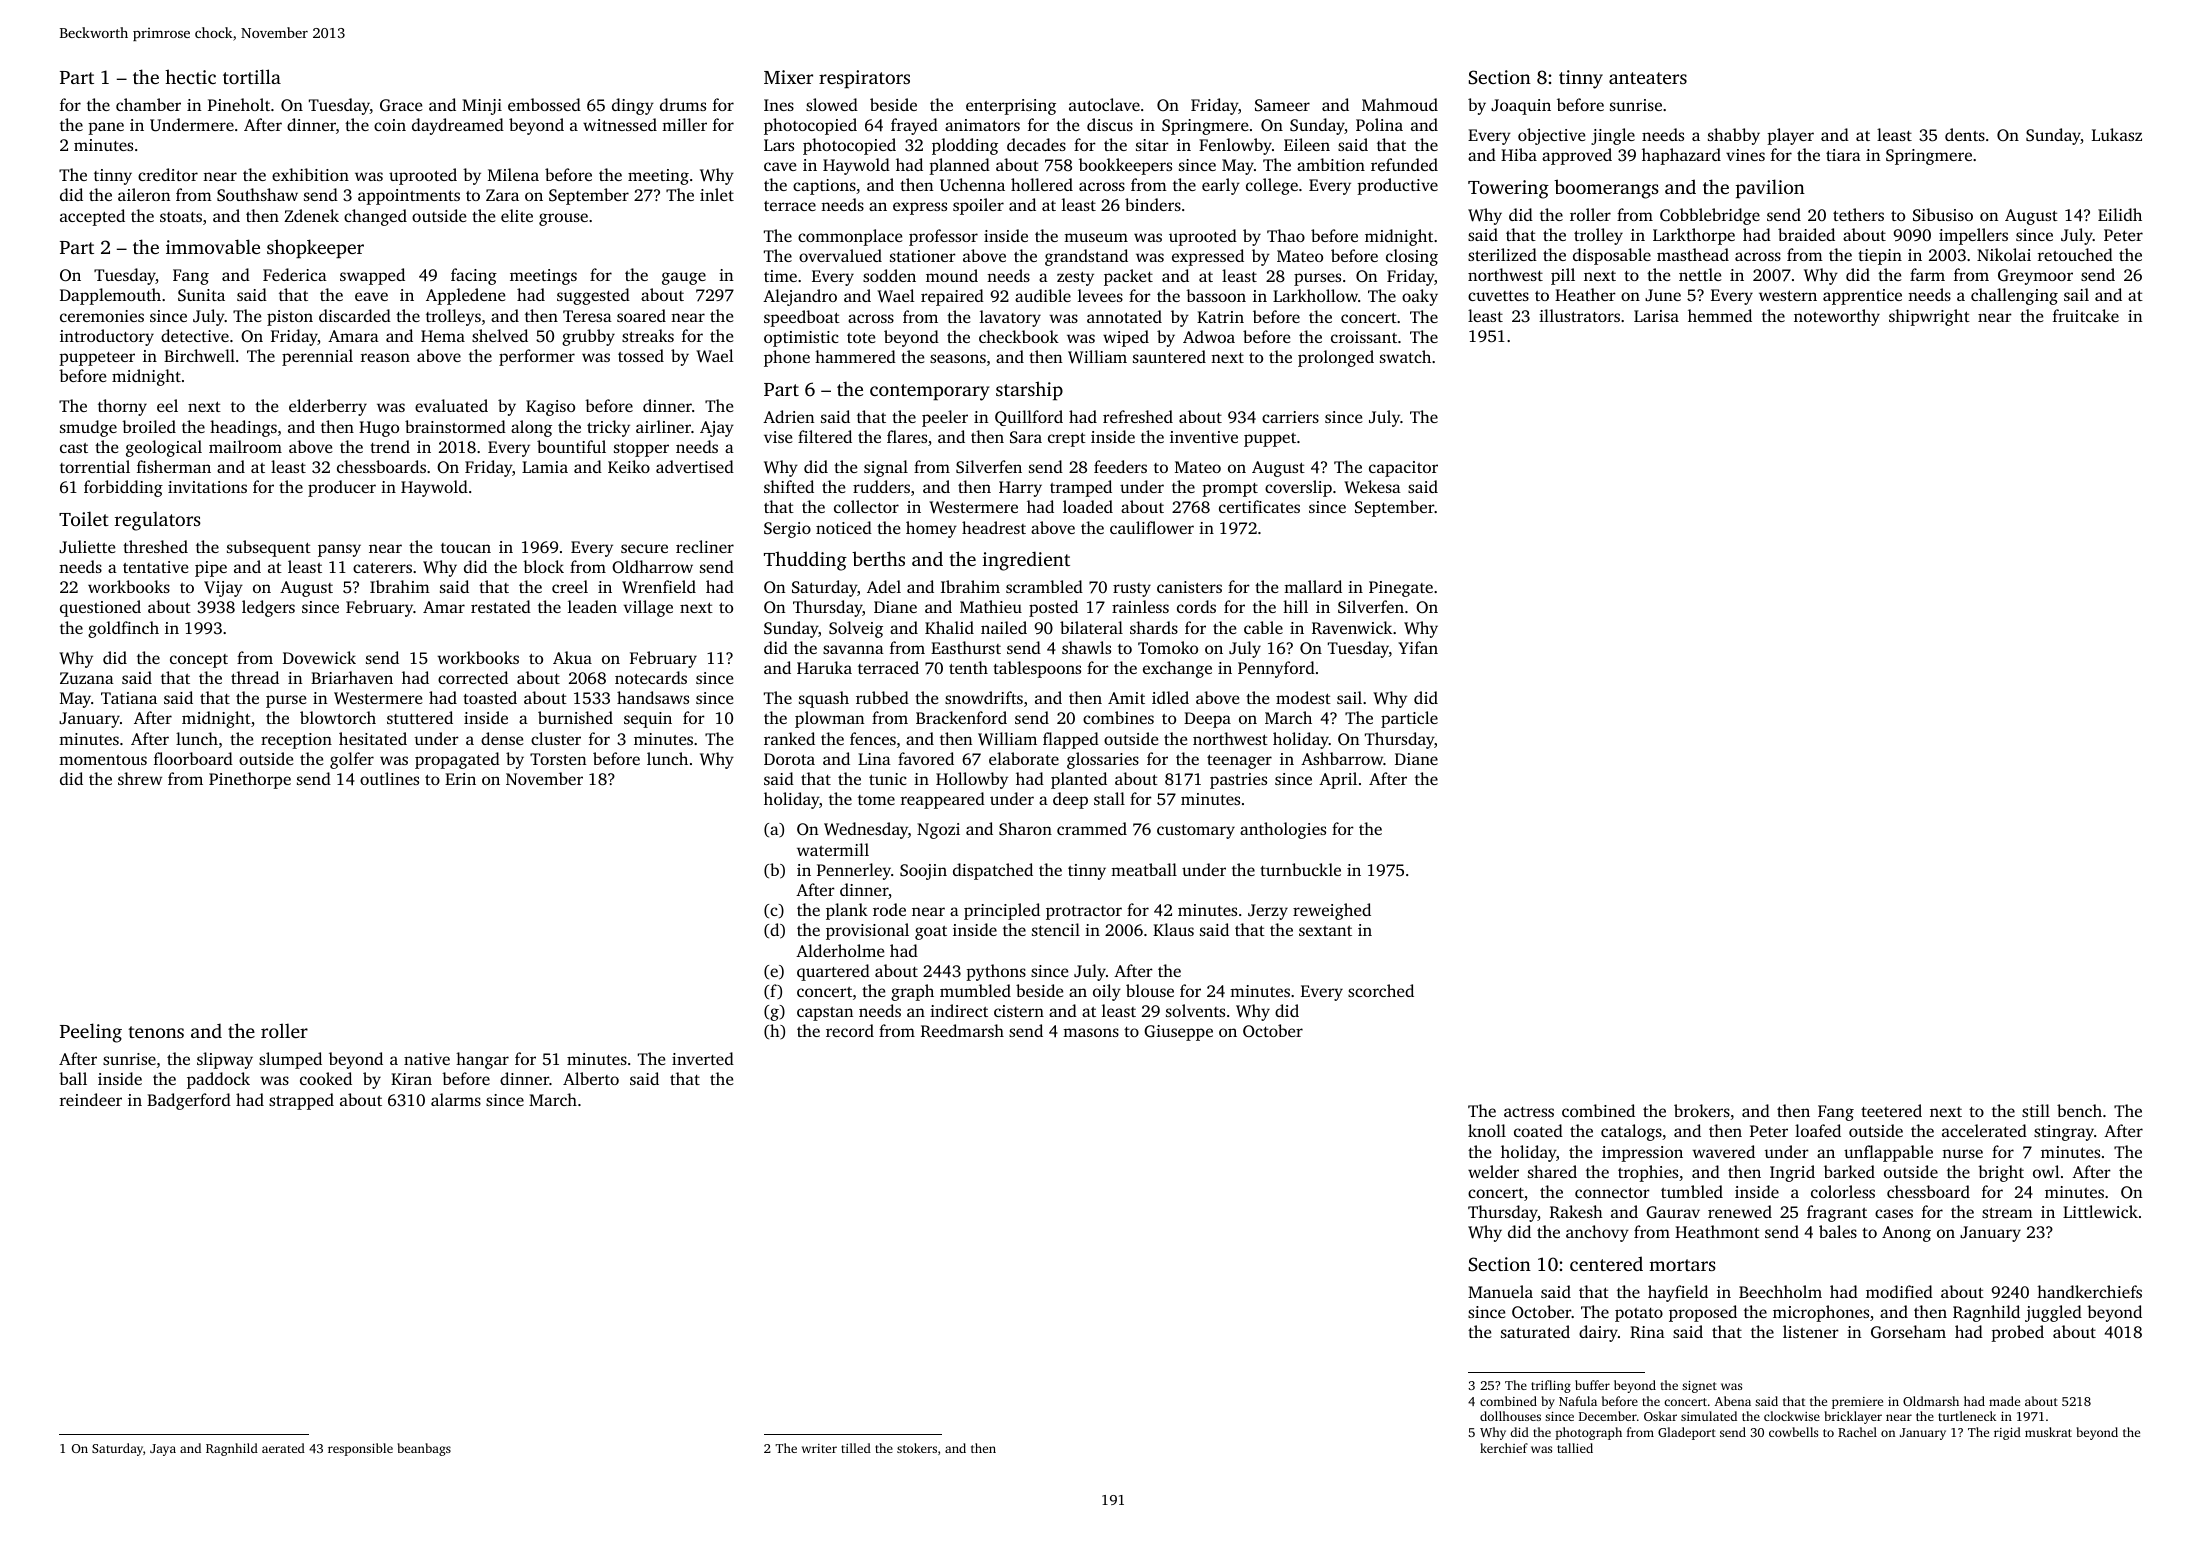 Image resolution: width=2202 pixels, height=1557 pixels. What do you see at coordinates (1418, 647) in the screenshot?
I see `Yifan` at bounding box center [1418, 647].
